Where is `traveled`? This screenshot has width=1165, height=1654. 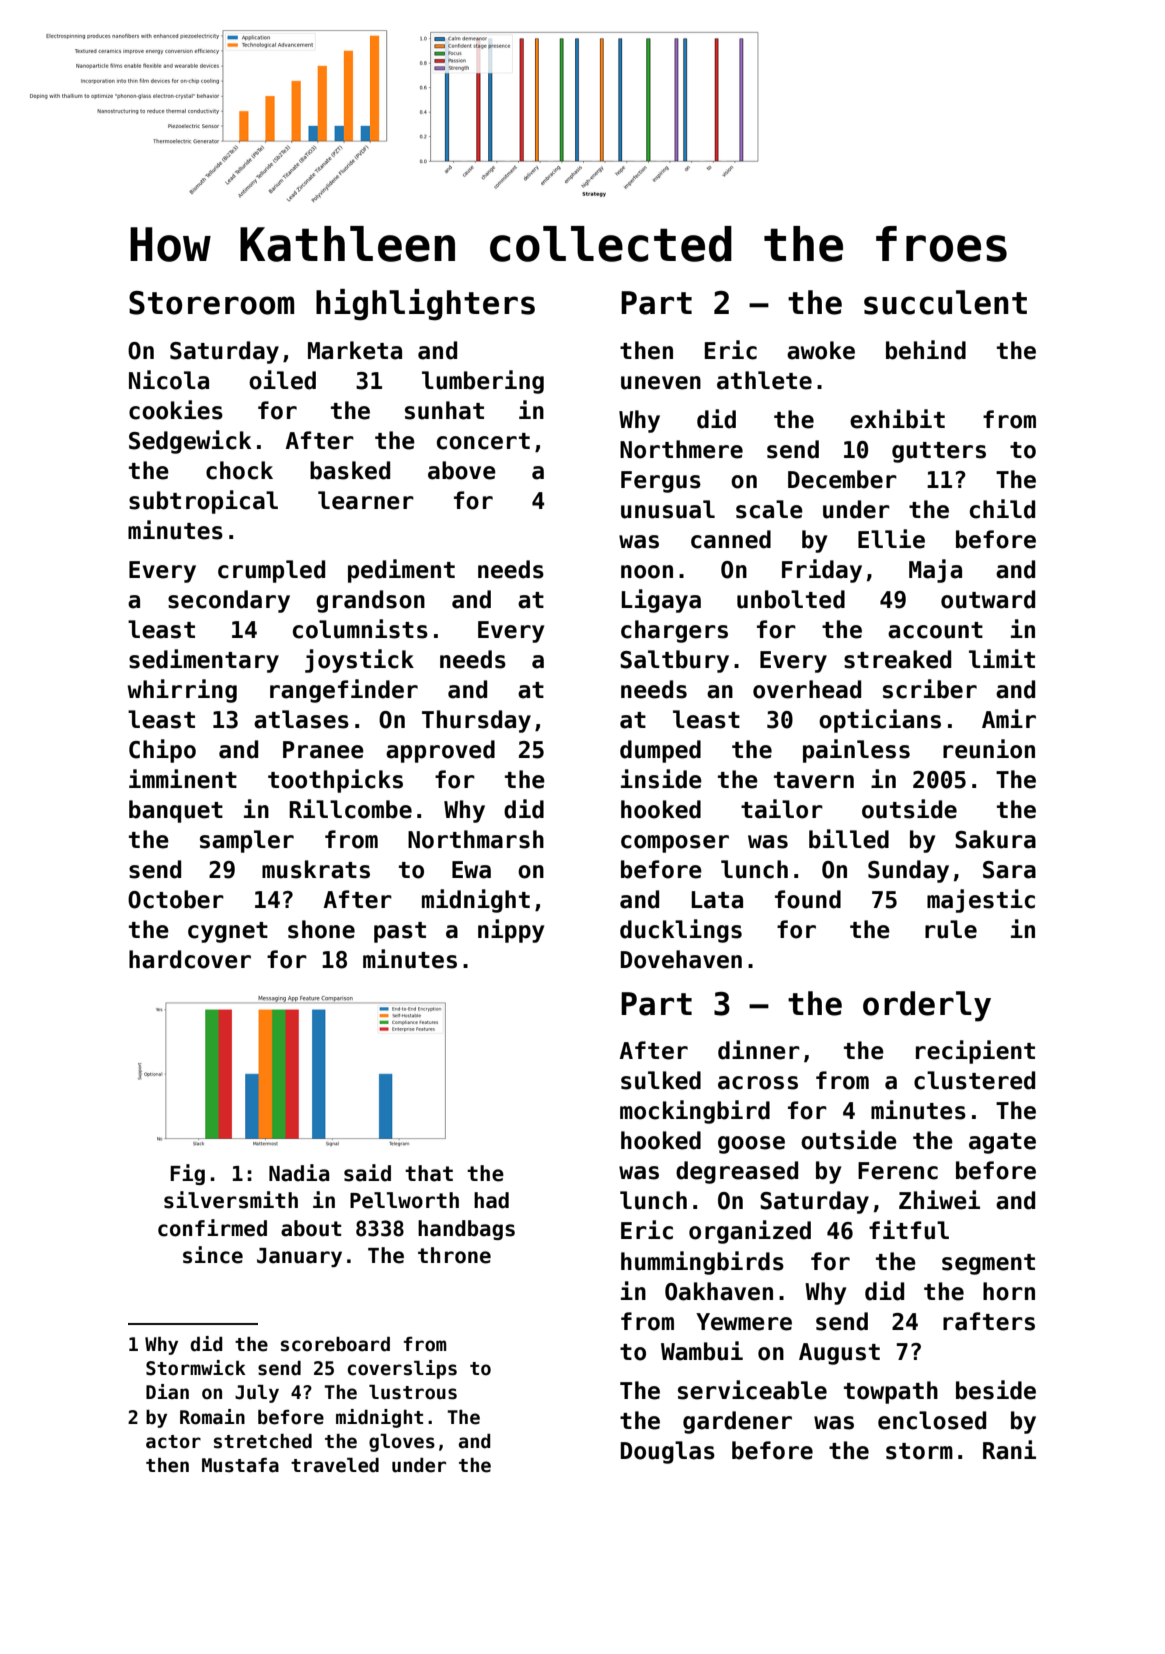
traveled is located at coordinates (335, 1465).
